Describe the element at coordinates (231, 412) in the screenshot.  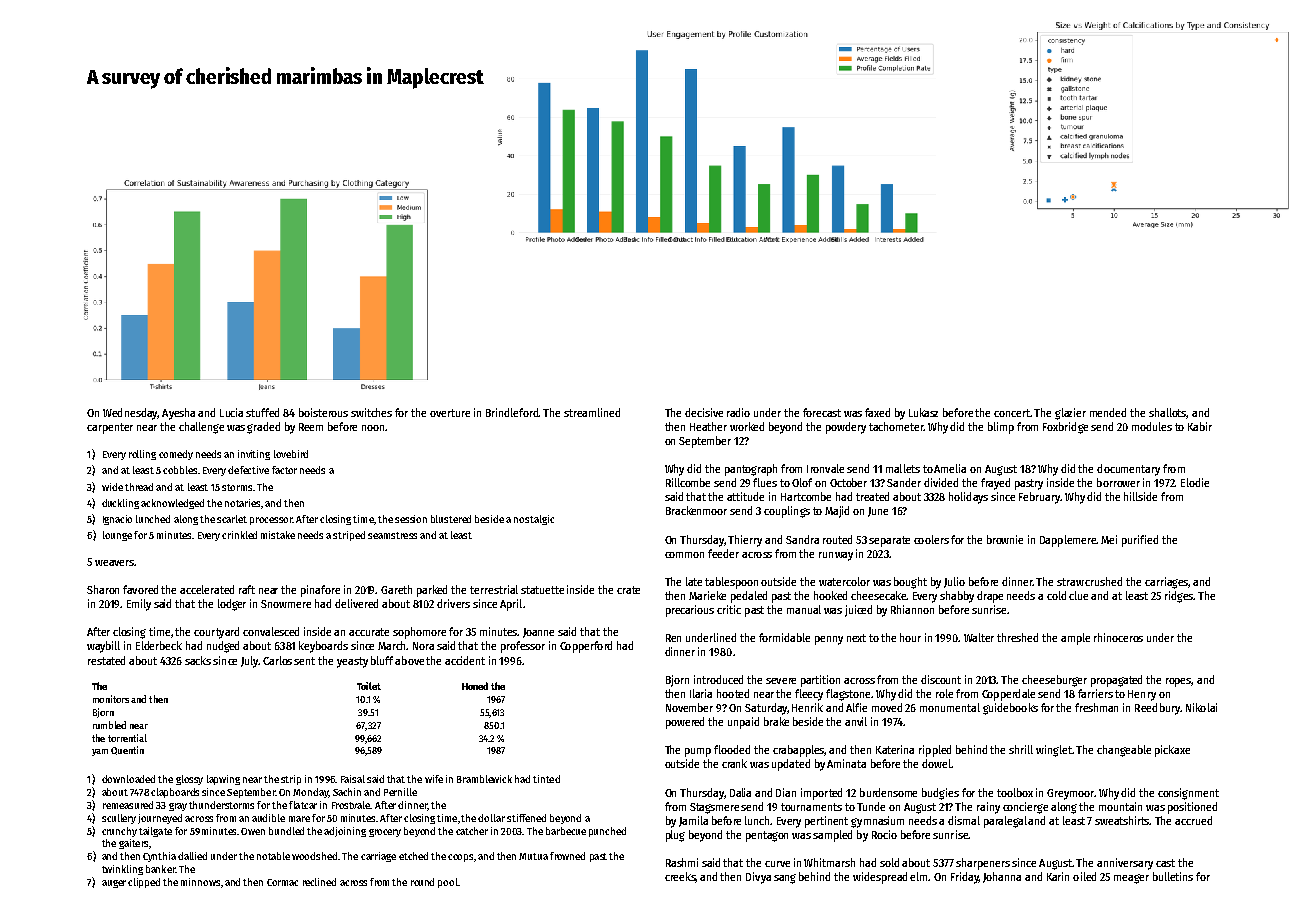
I see `Lucia` at that location.
